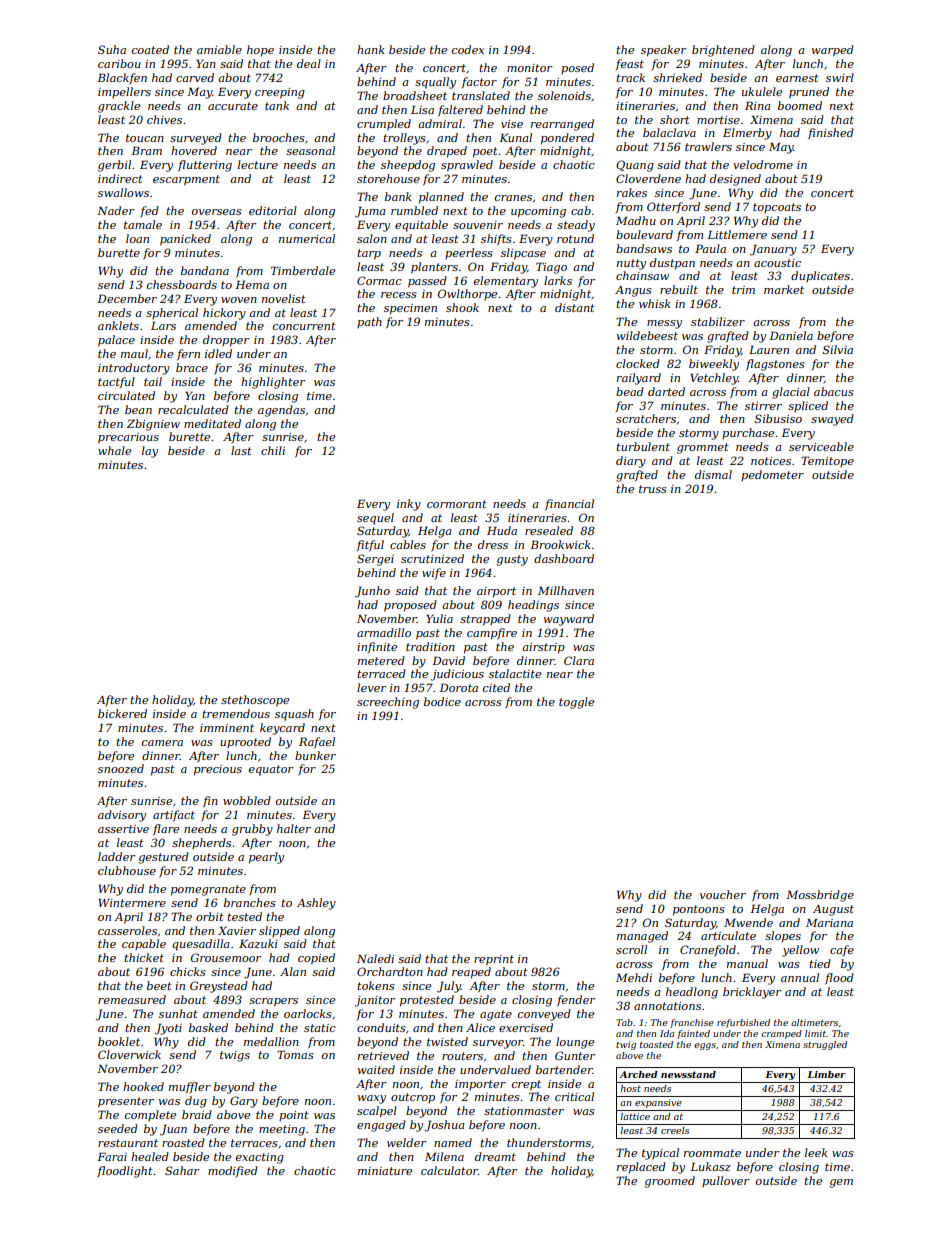 This screenshot has width=952, height=1233. I want to click on camera, so click(162, 743).
